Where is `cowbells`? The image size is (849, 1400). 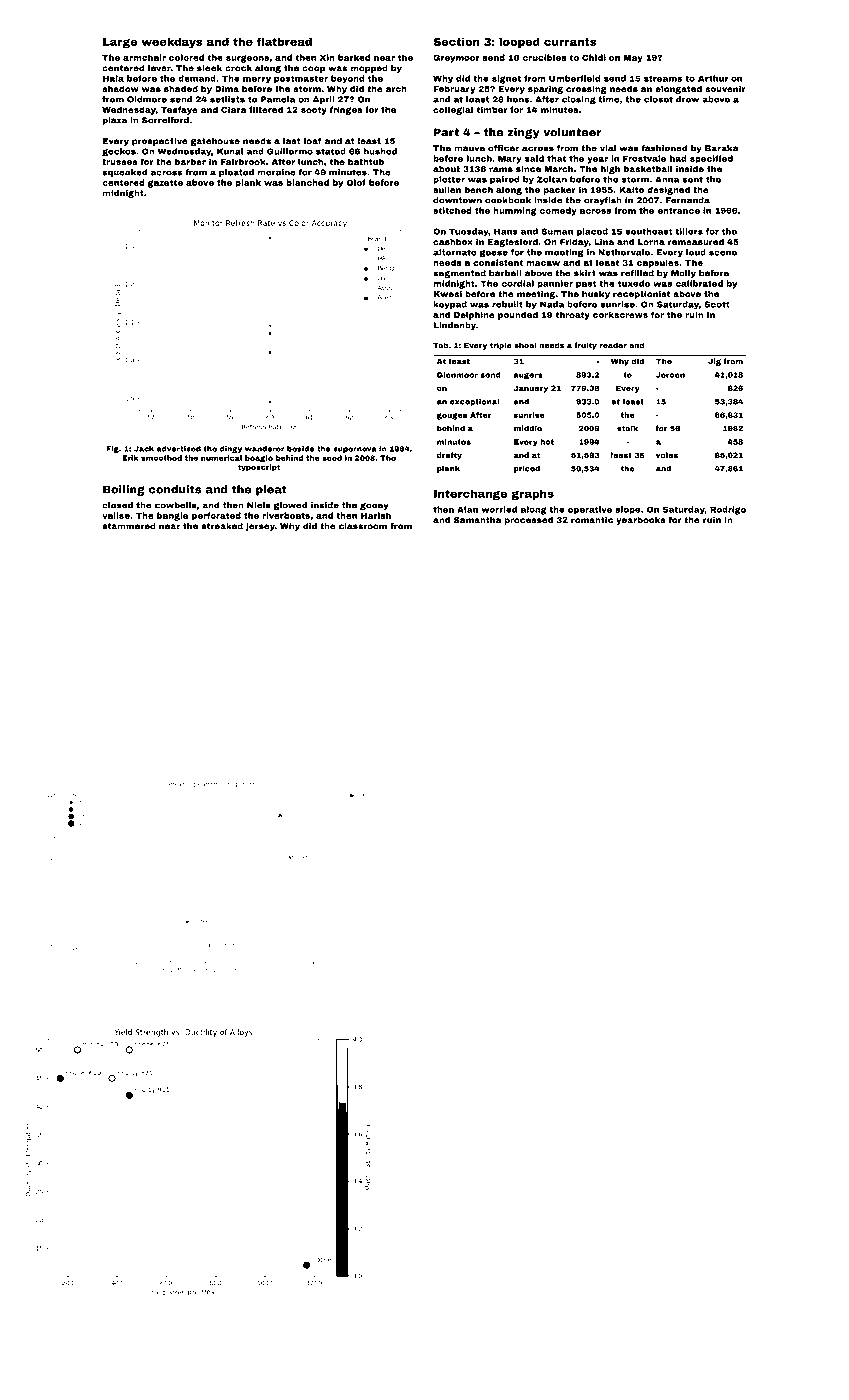 cowbells is located at coordinates (176, 505).
